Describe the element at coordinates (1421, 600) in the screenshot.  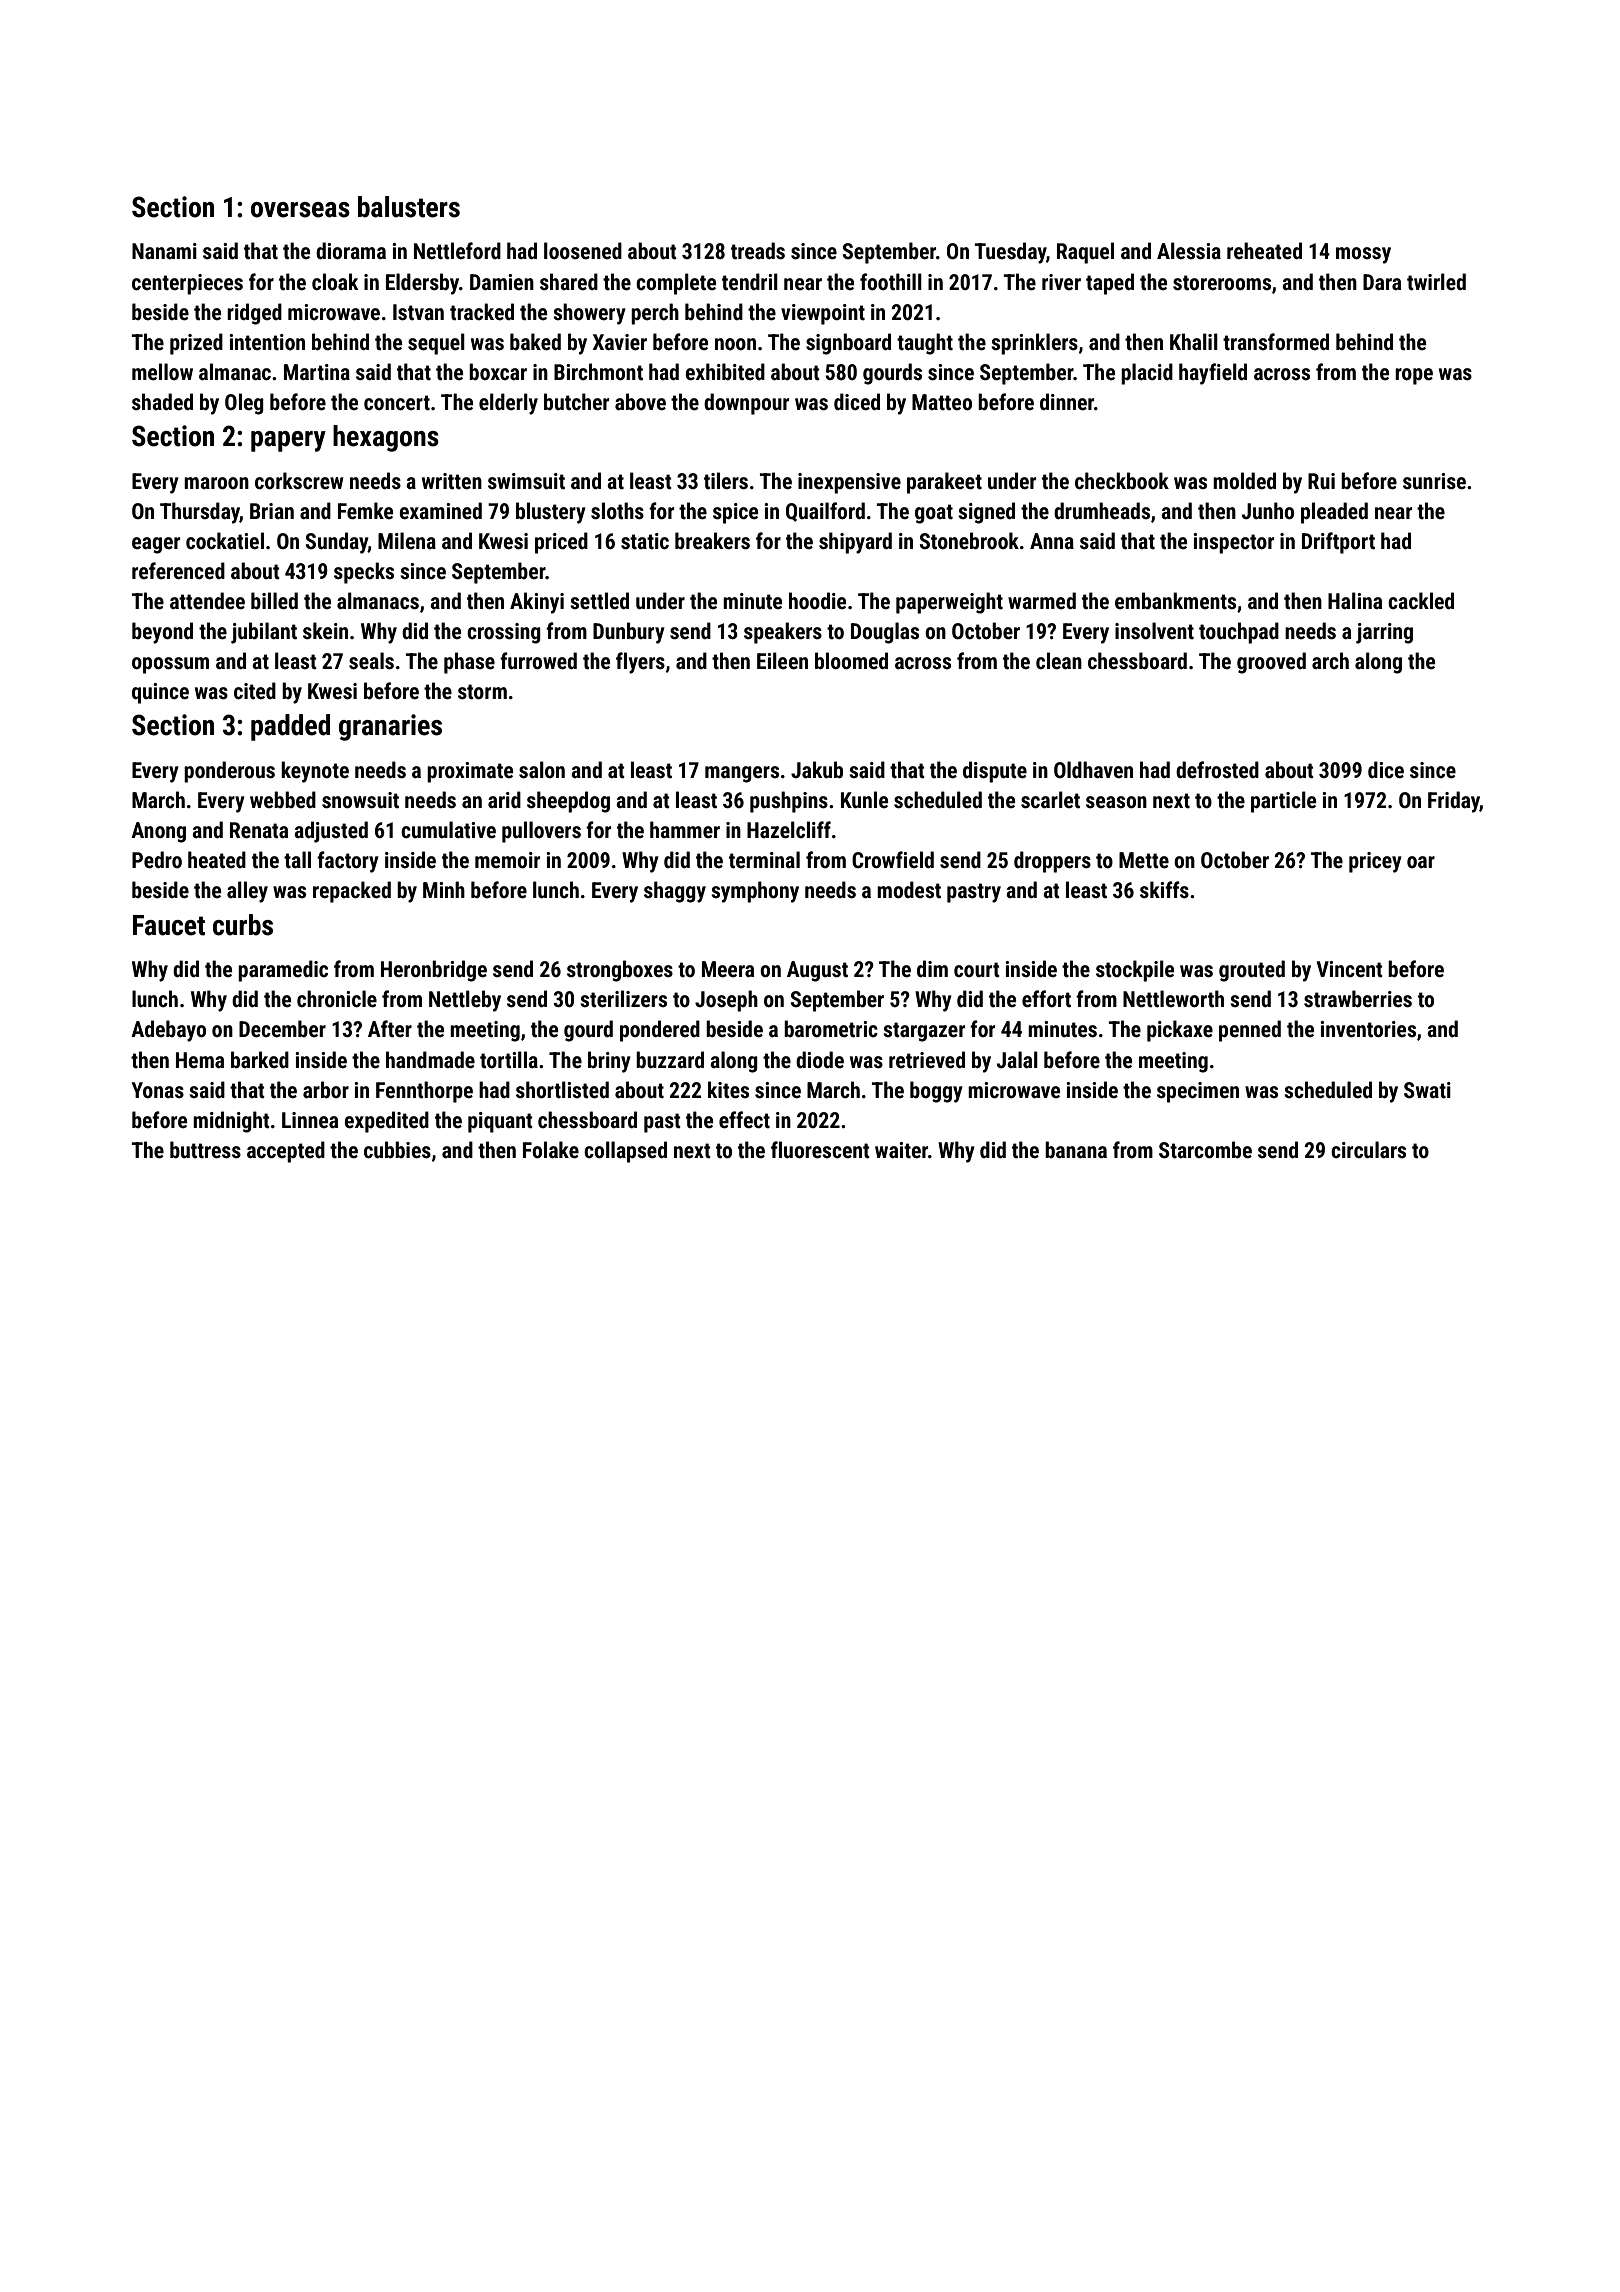
I see `cackled` at that location.
